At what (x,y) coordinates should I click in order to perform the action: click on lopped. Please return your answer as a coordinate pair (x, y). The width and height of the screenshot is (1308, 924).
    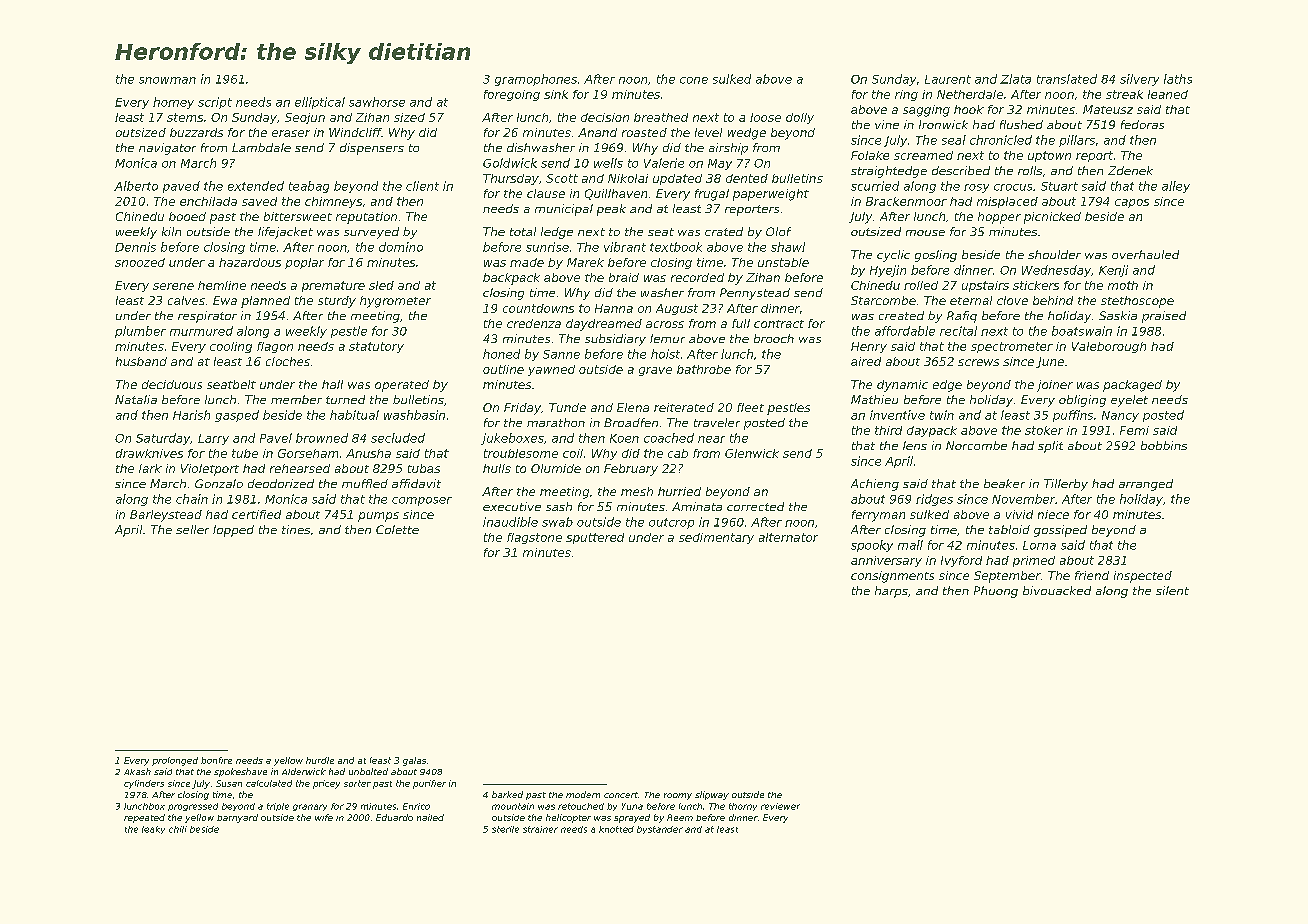
    Looking at the image, I should click on (233, 531).
